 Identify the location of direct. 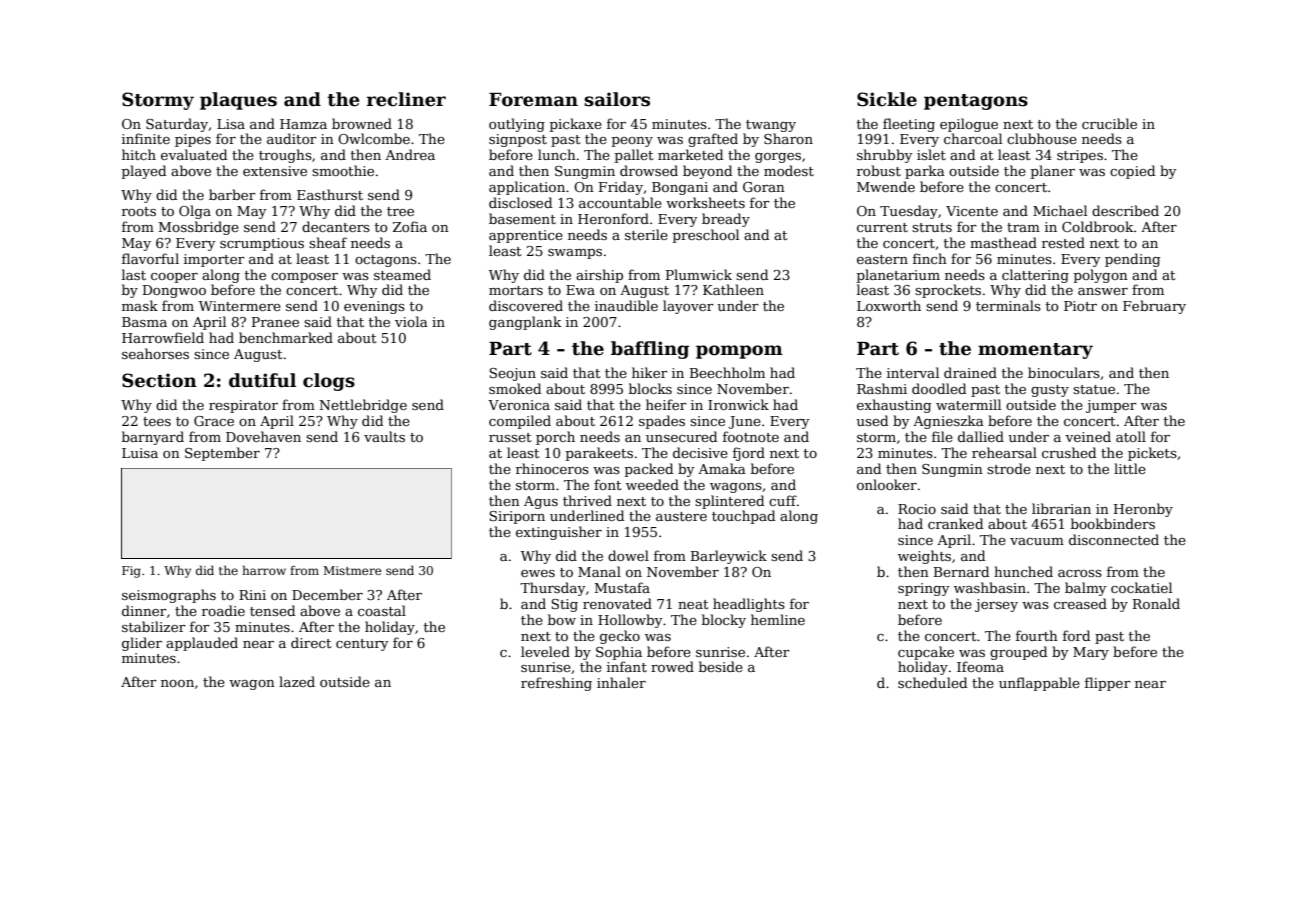
(311, 642).
